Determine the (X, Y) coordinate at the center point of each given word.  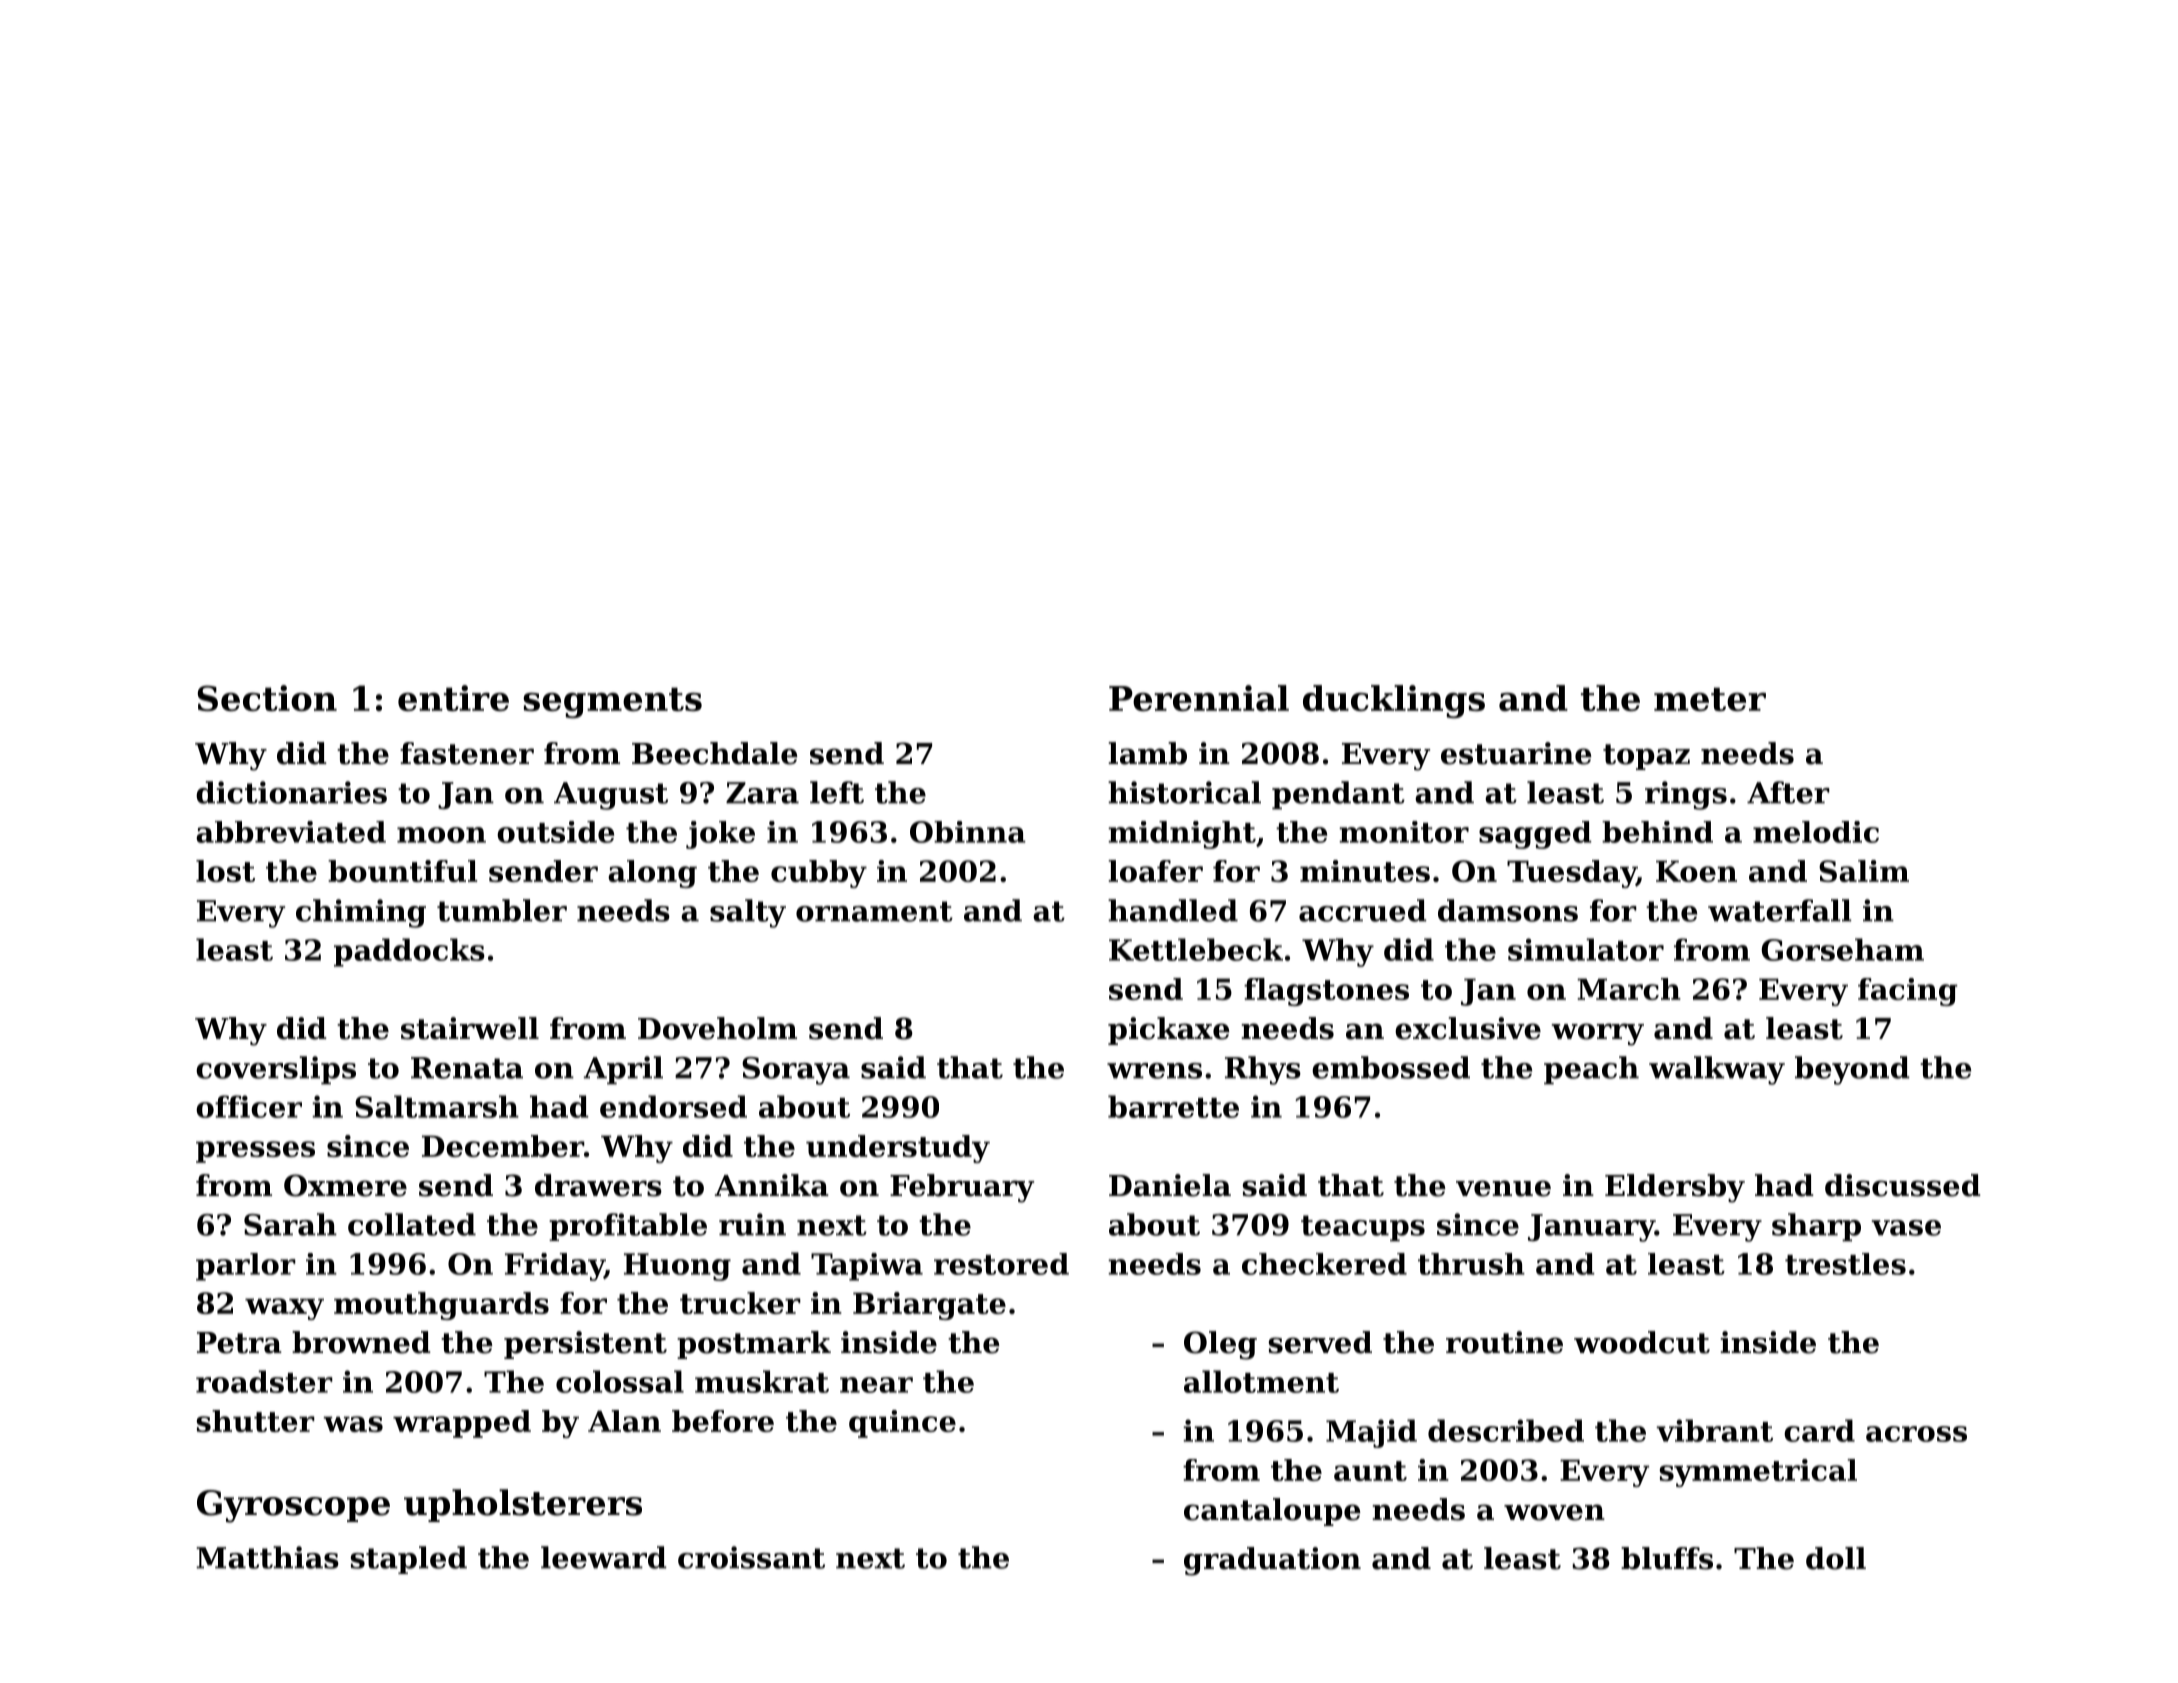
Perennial (1199, 698)
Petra (239, 1343)
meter (1710, 699)
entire (453, 698)
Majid (1371, 1433)
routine (1504, 1342)
